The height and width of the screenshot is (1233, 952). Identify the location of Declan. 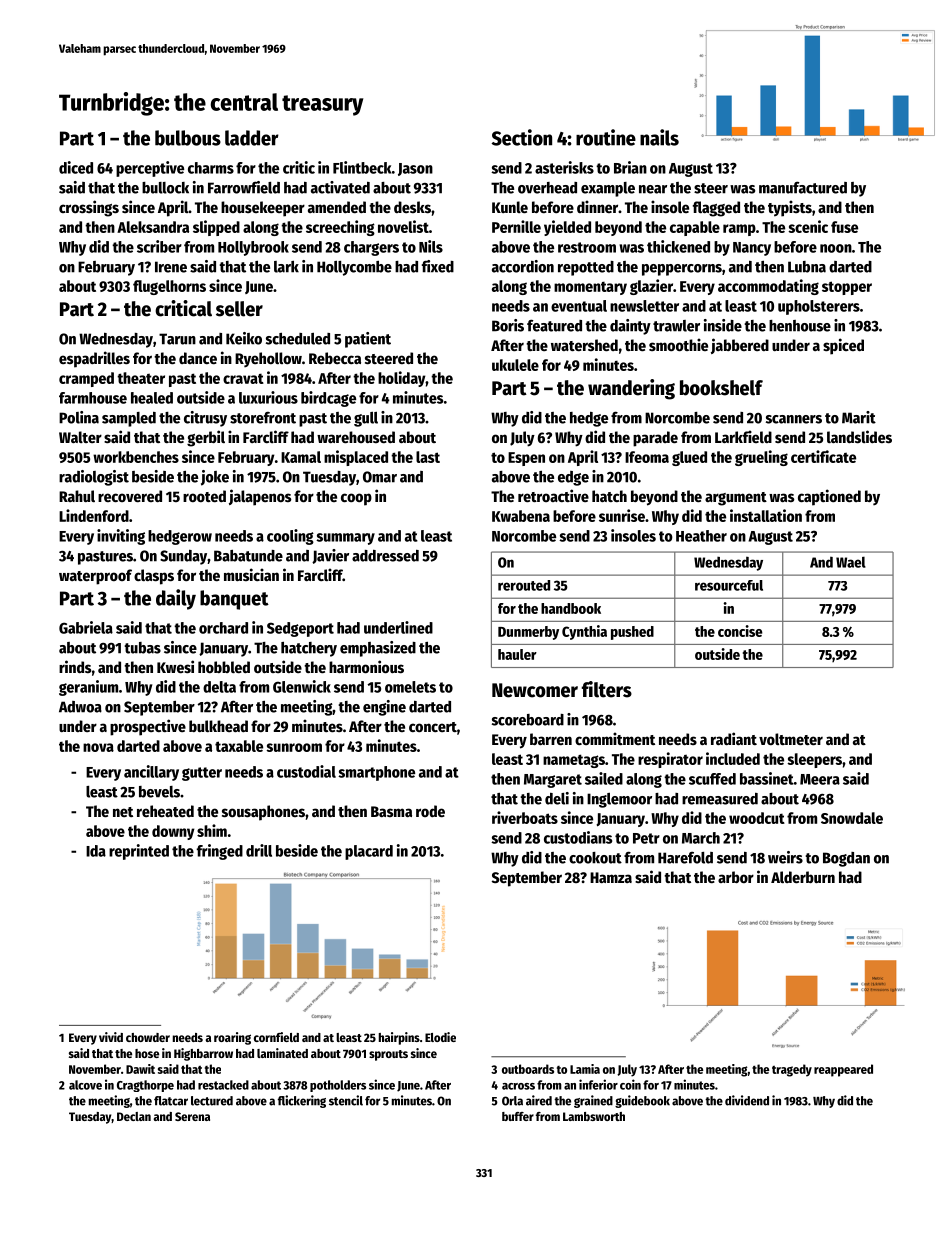
(134, 1116).
